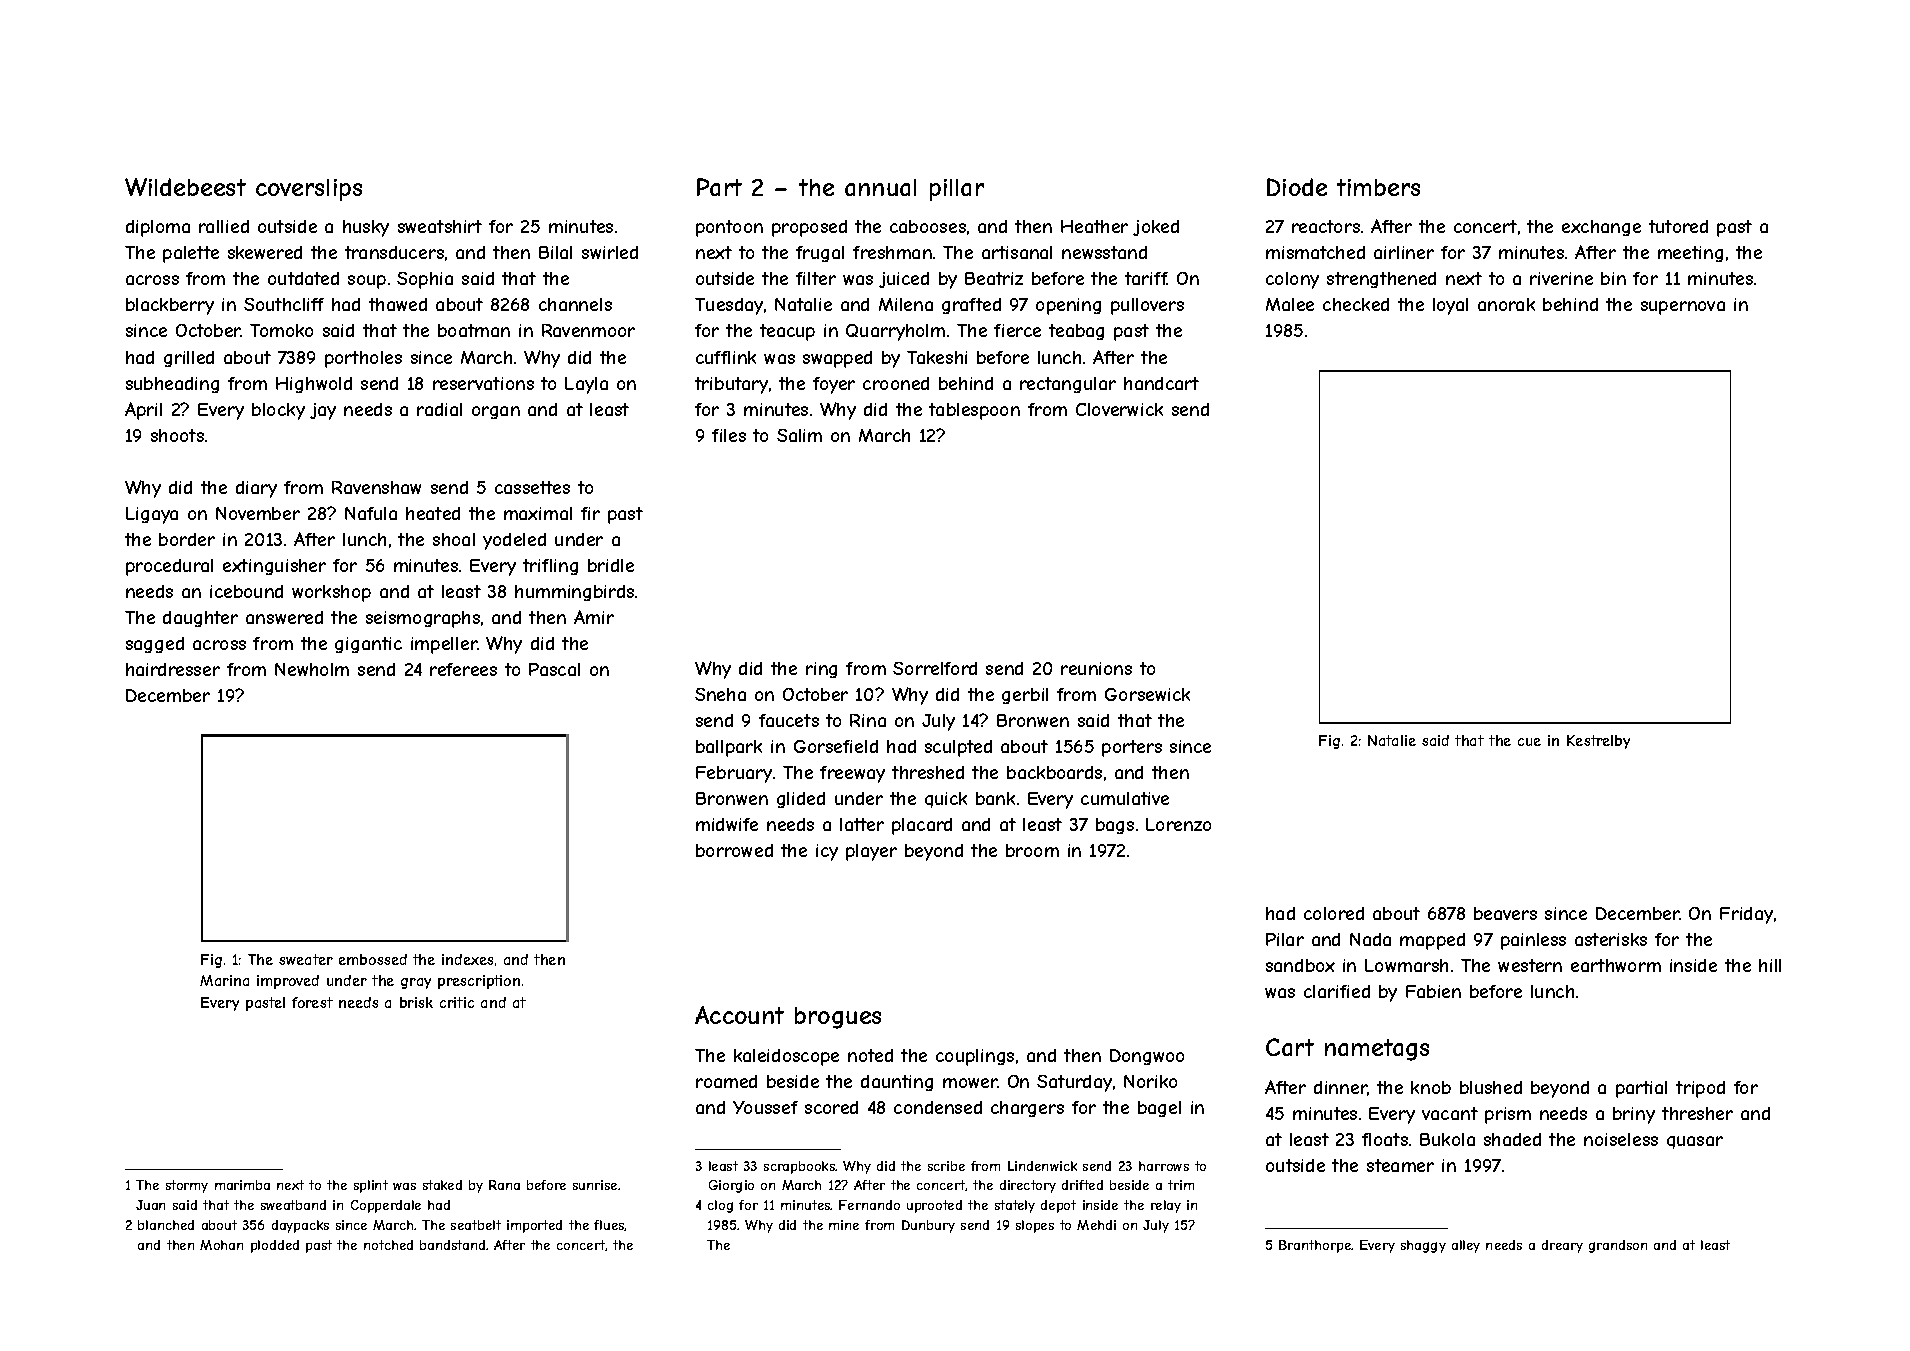  What do you see at coordinates (727, 824) in the image?
I see `midwife` at bounding box center [727, 824].
